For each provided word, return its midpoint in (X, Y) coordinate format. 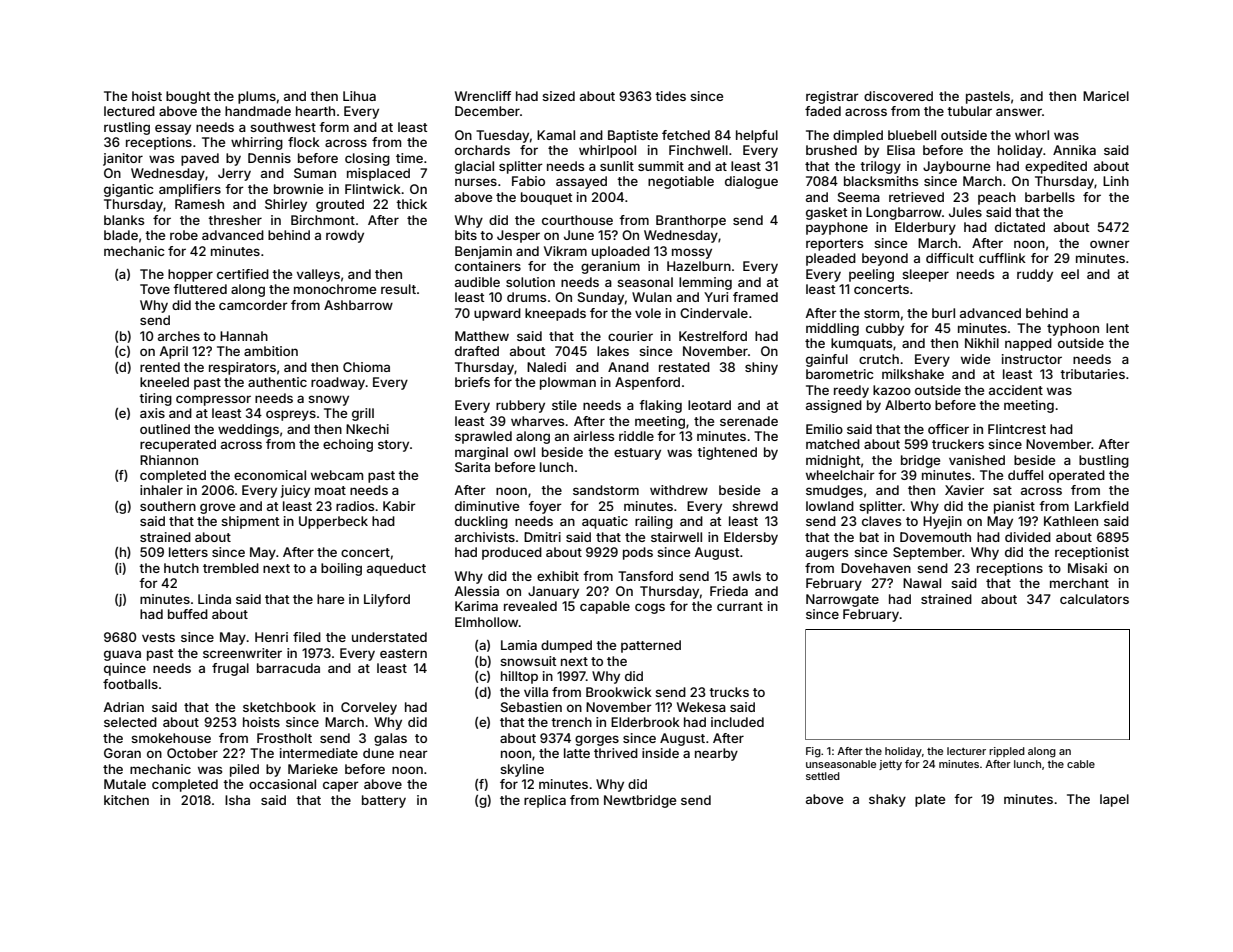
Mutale (125, 784)
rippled (1007, 752)
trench (571, 722)
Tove (155, 289)
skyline (522, 770)
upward (497, 314)
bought (188, 97)
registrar (832, 97)
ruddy (1035, 275)
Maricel (1106, 96)
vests (158, 637)
